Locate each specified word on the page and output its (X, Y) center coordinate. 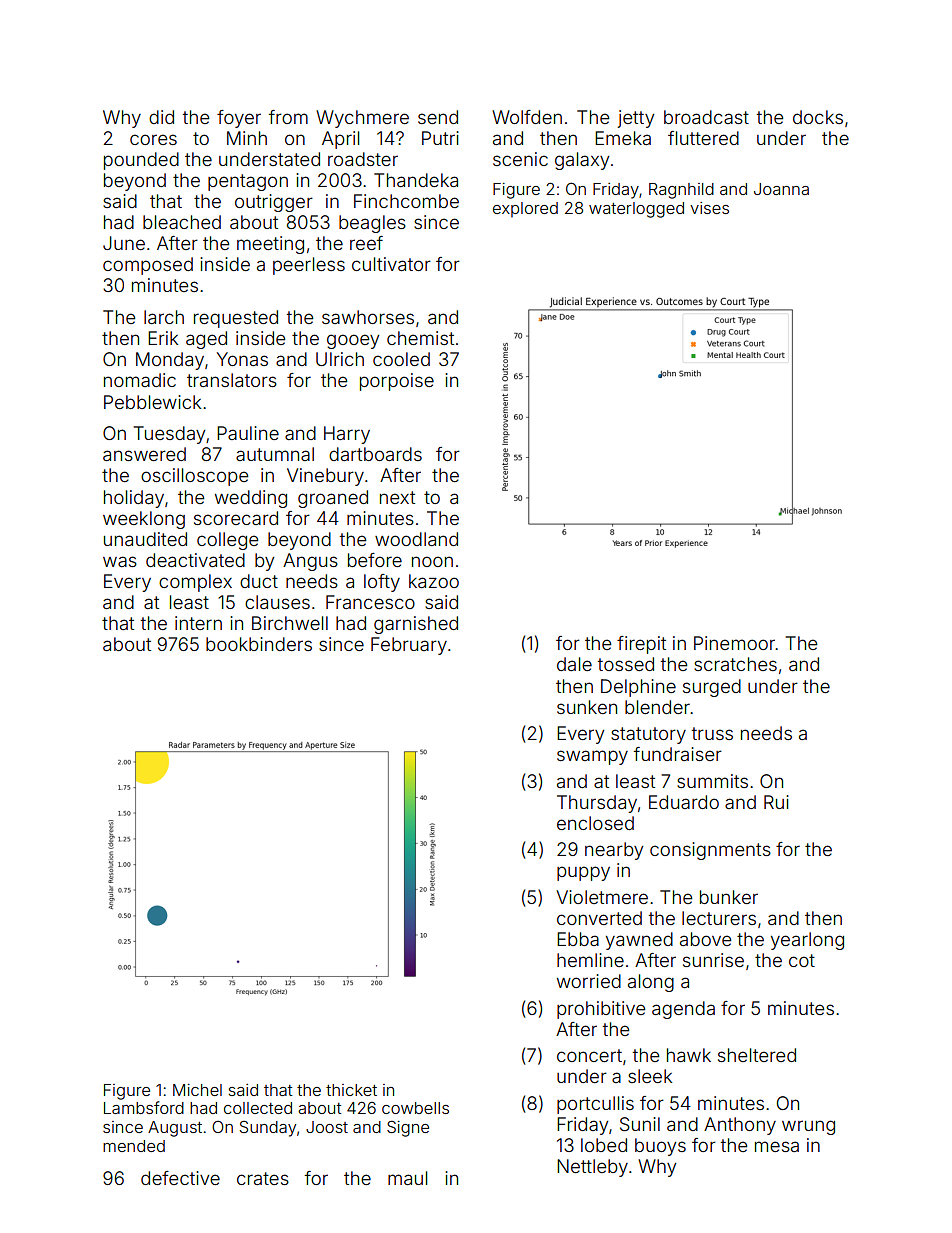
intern (198, 623)
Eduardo (684, 802)
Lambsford (144, 1107)
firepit (641, 645)
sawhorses (368, 317)
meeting (270, 245)
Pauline (248, 433)
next (397, 497)
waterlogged (636, 210)
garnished (416, 625)
